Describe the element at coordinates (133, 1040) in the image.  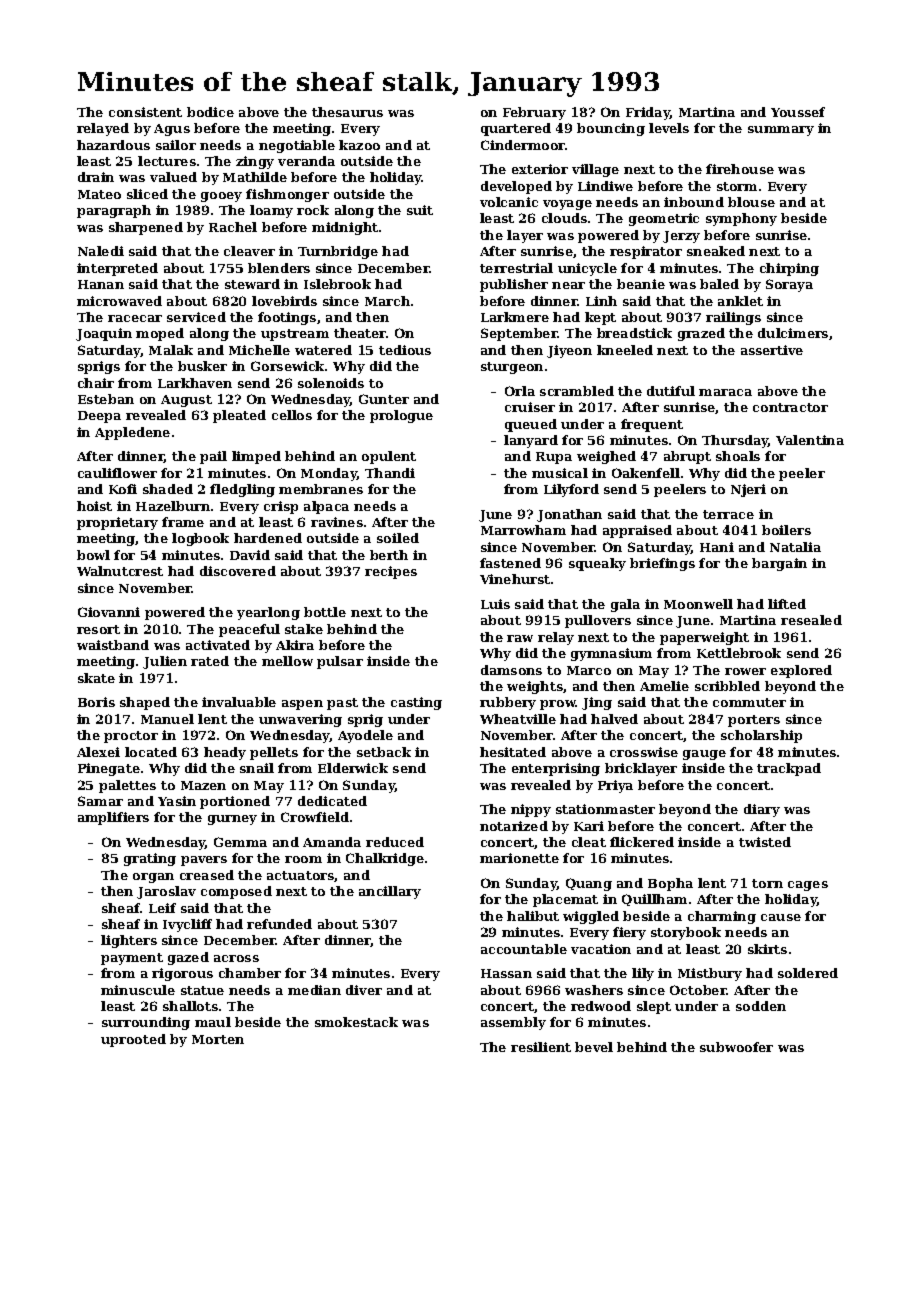
I see `uprooted` at that location.
